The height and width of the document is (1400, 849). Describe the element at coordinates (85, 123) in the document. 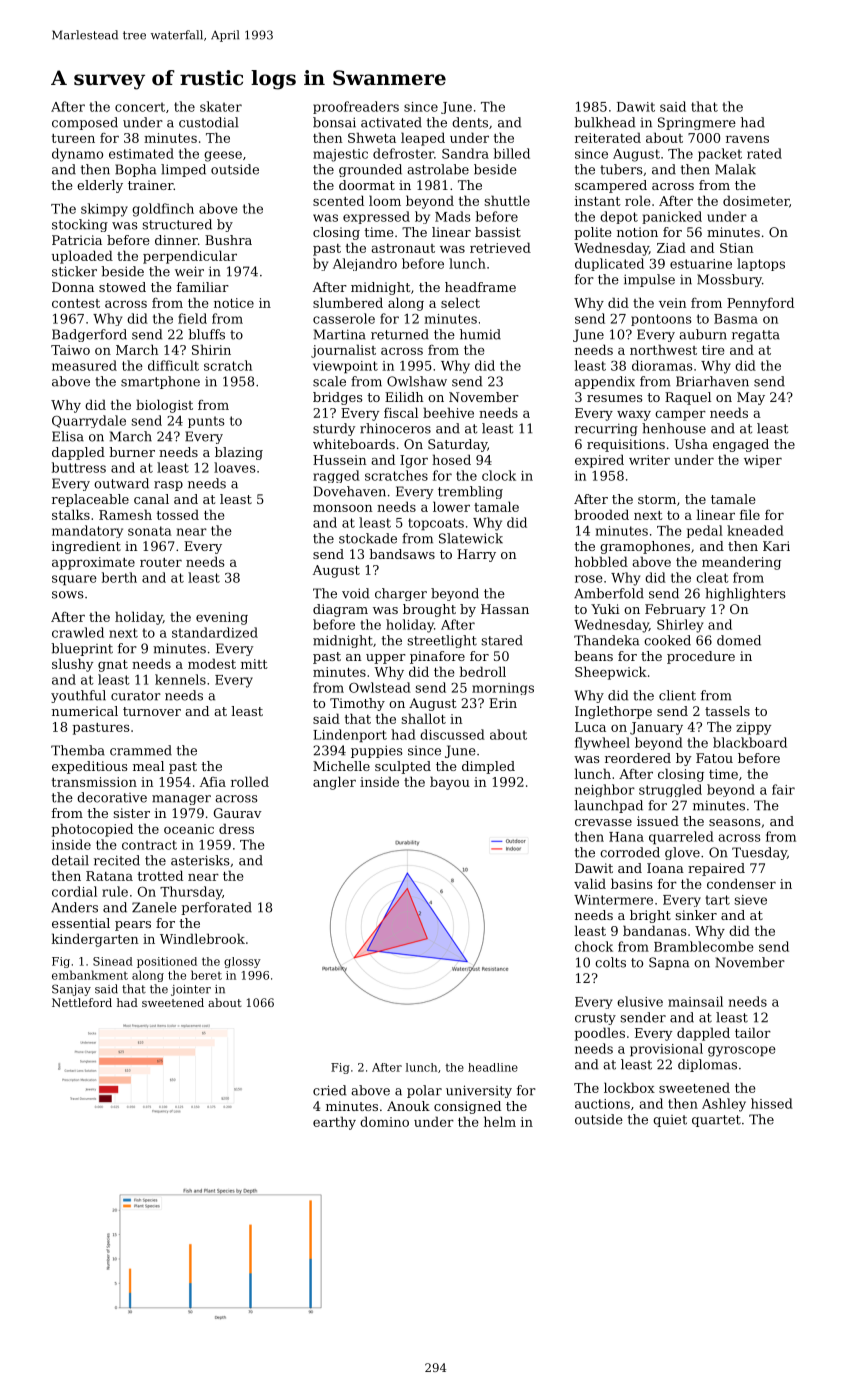

I see `composed` at that location.
